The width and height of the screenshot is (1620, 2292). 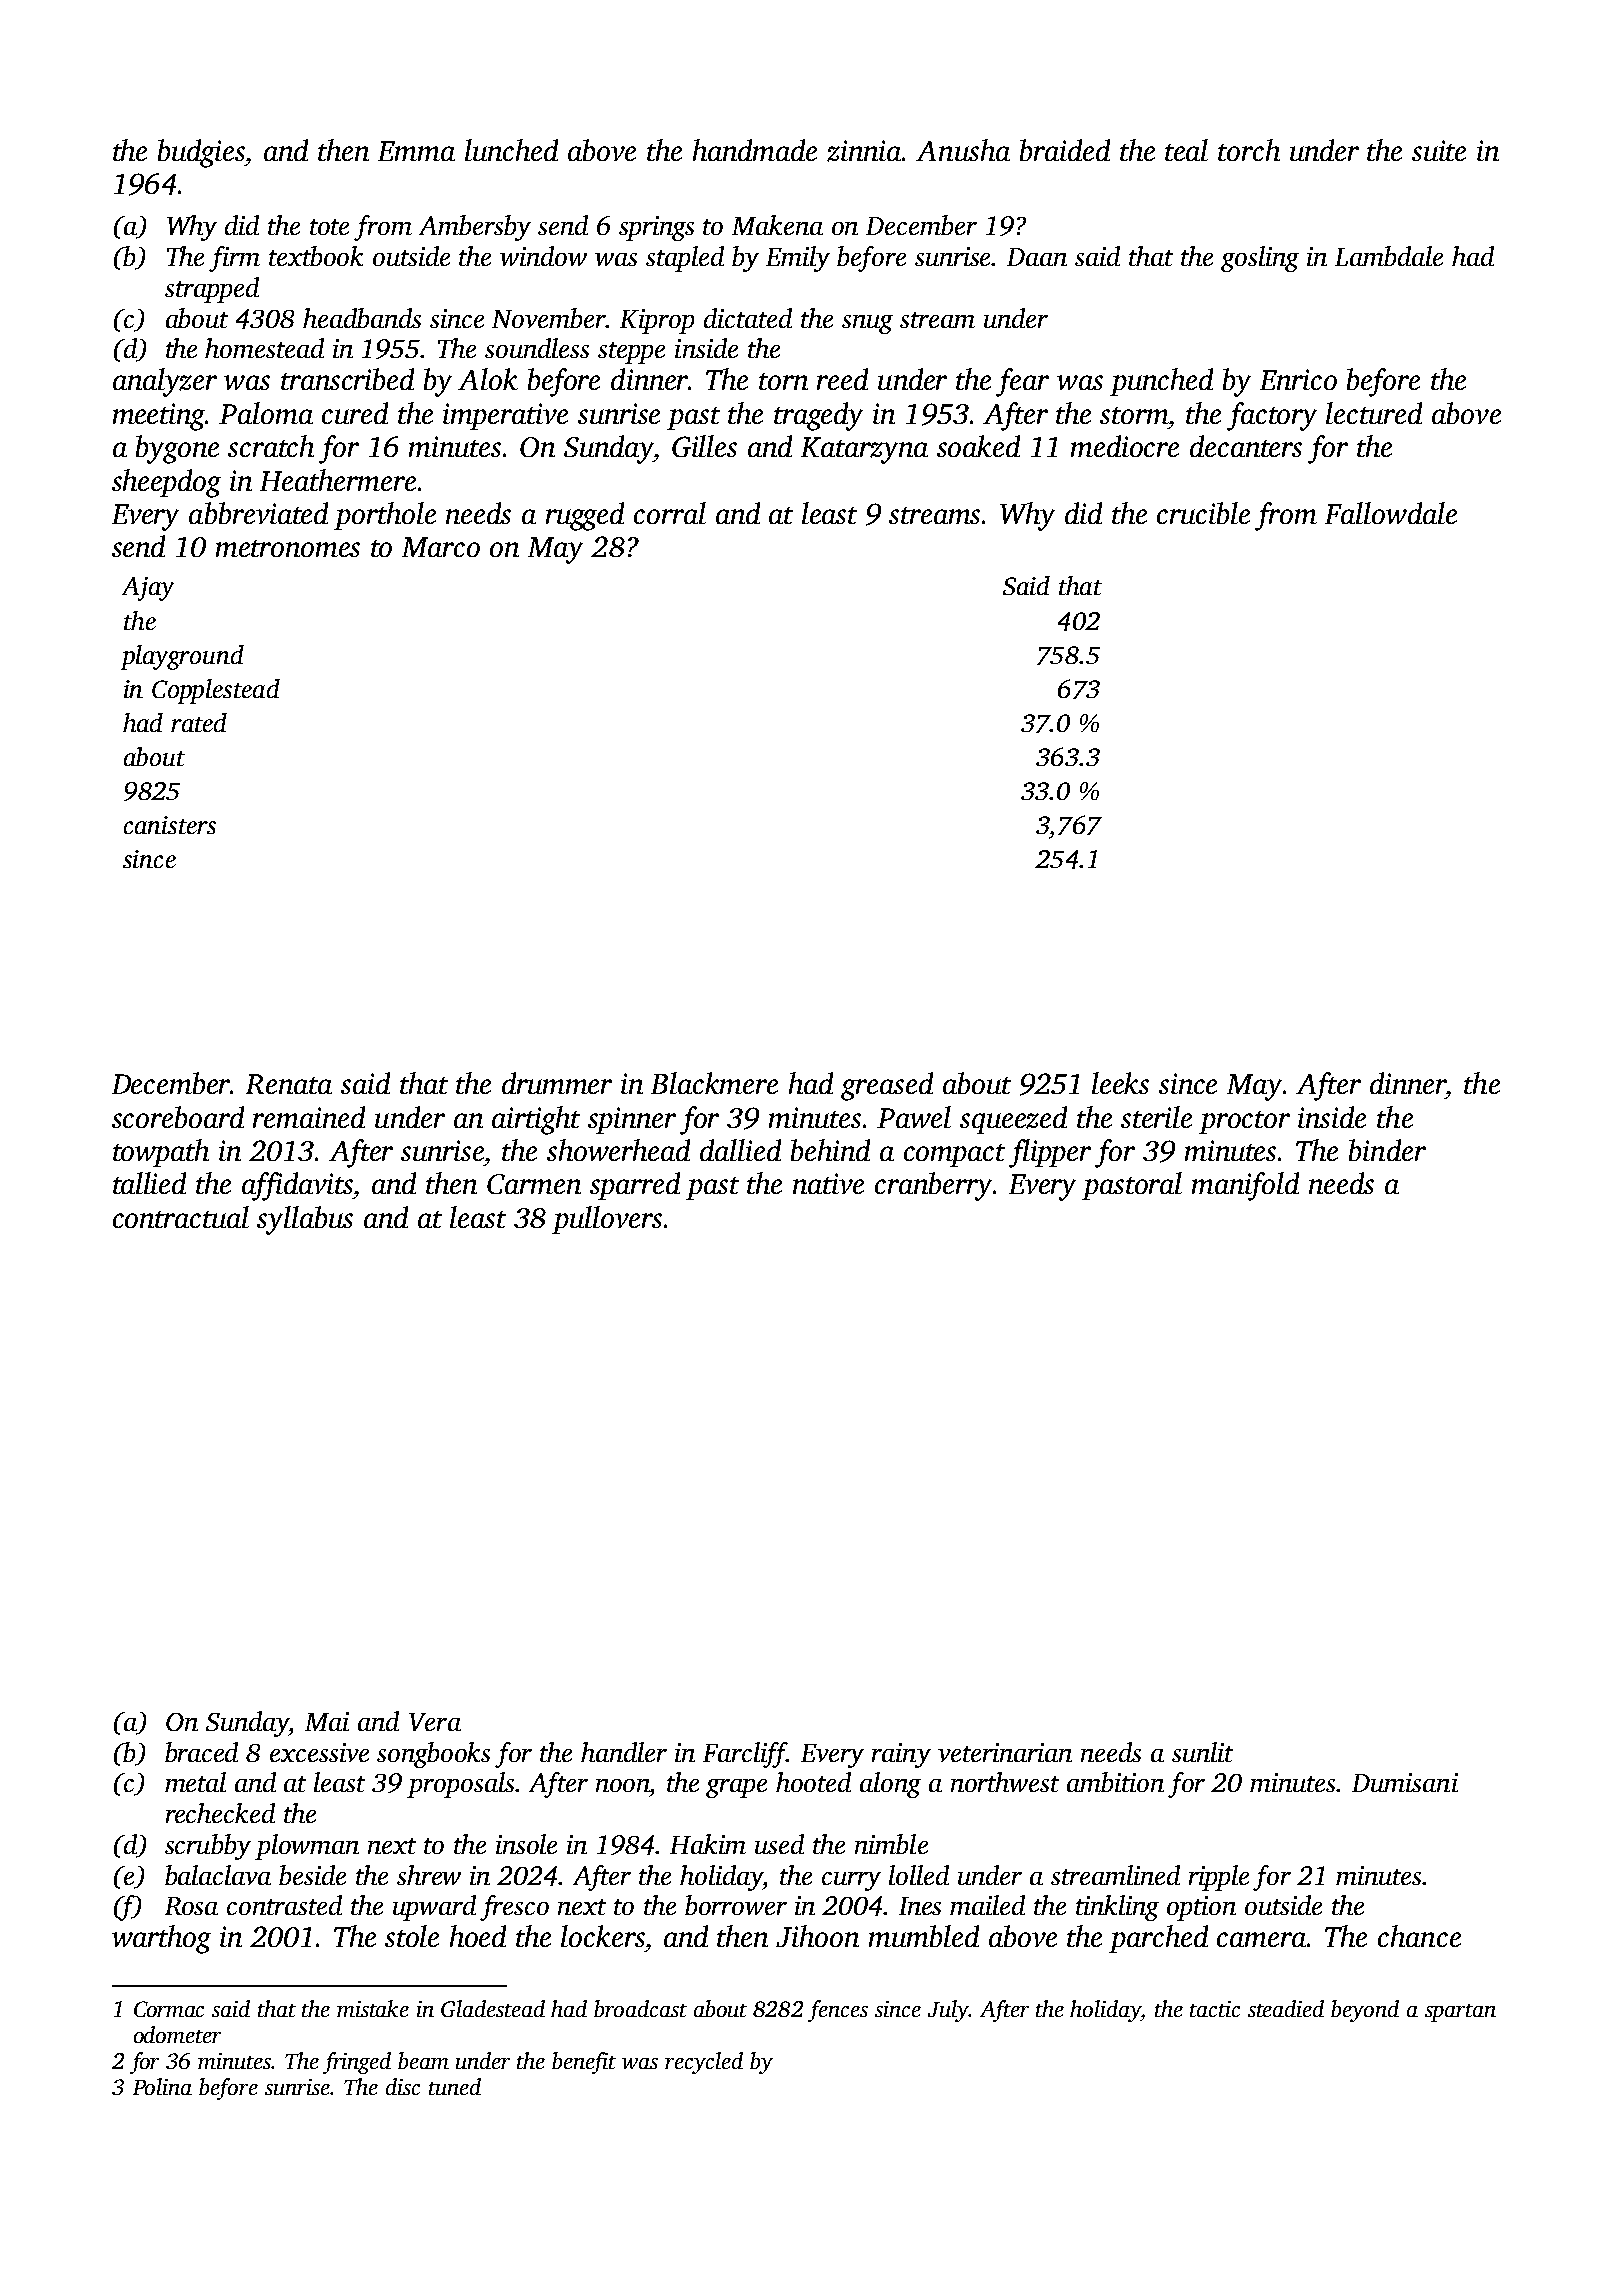 What do you see at coordinates (745, 1755) in the screenshot?
I see `Farcliff` at bounding box center [745, 1755].
